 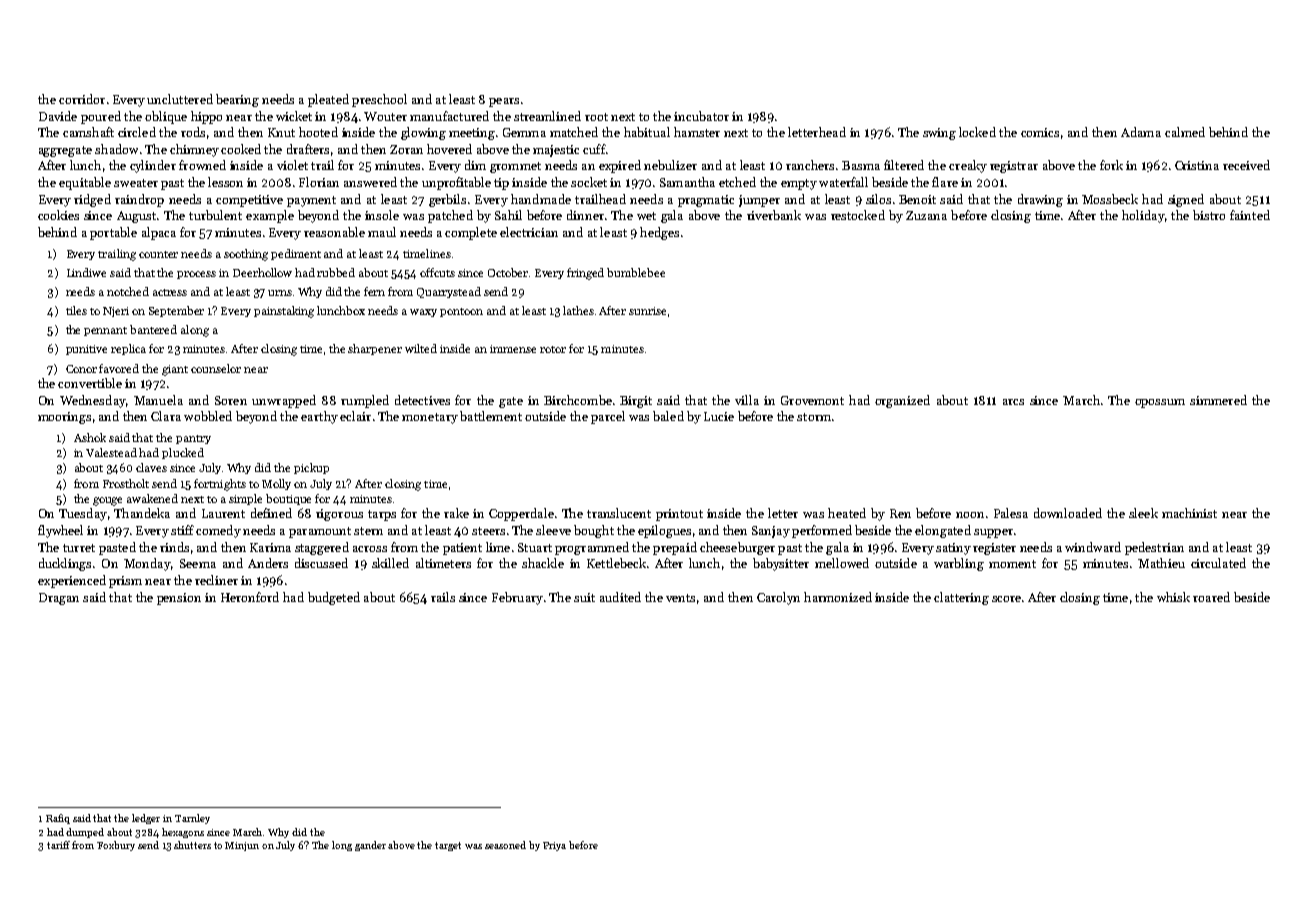 What do you see at coordinates (554, 846) in the screenshot?
I see `Priya` at bounding box center [554, 846].
